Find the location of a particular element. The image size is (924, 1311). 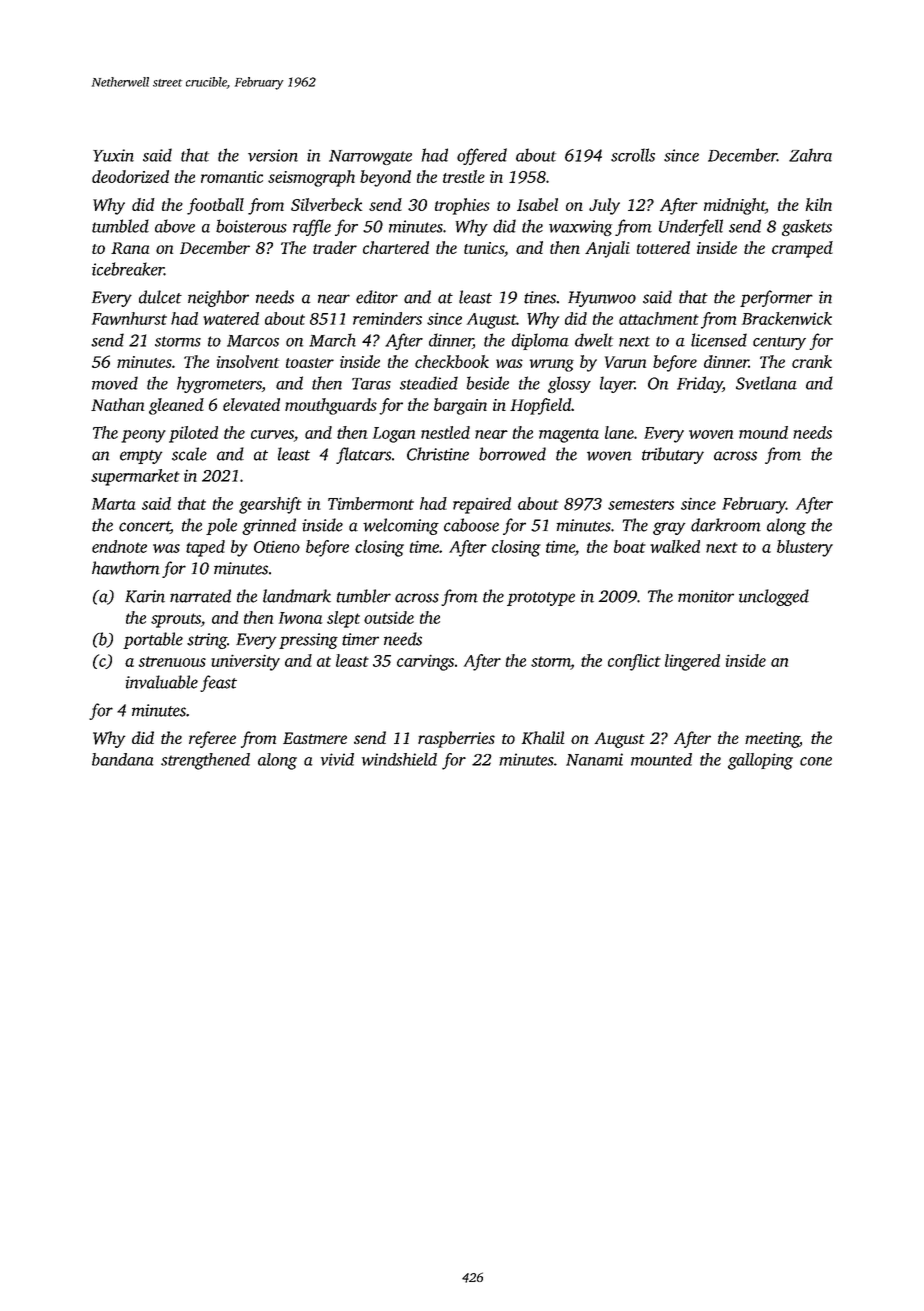

toaster is located at coordinates (310, 363).
